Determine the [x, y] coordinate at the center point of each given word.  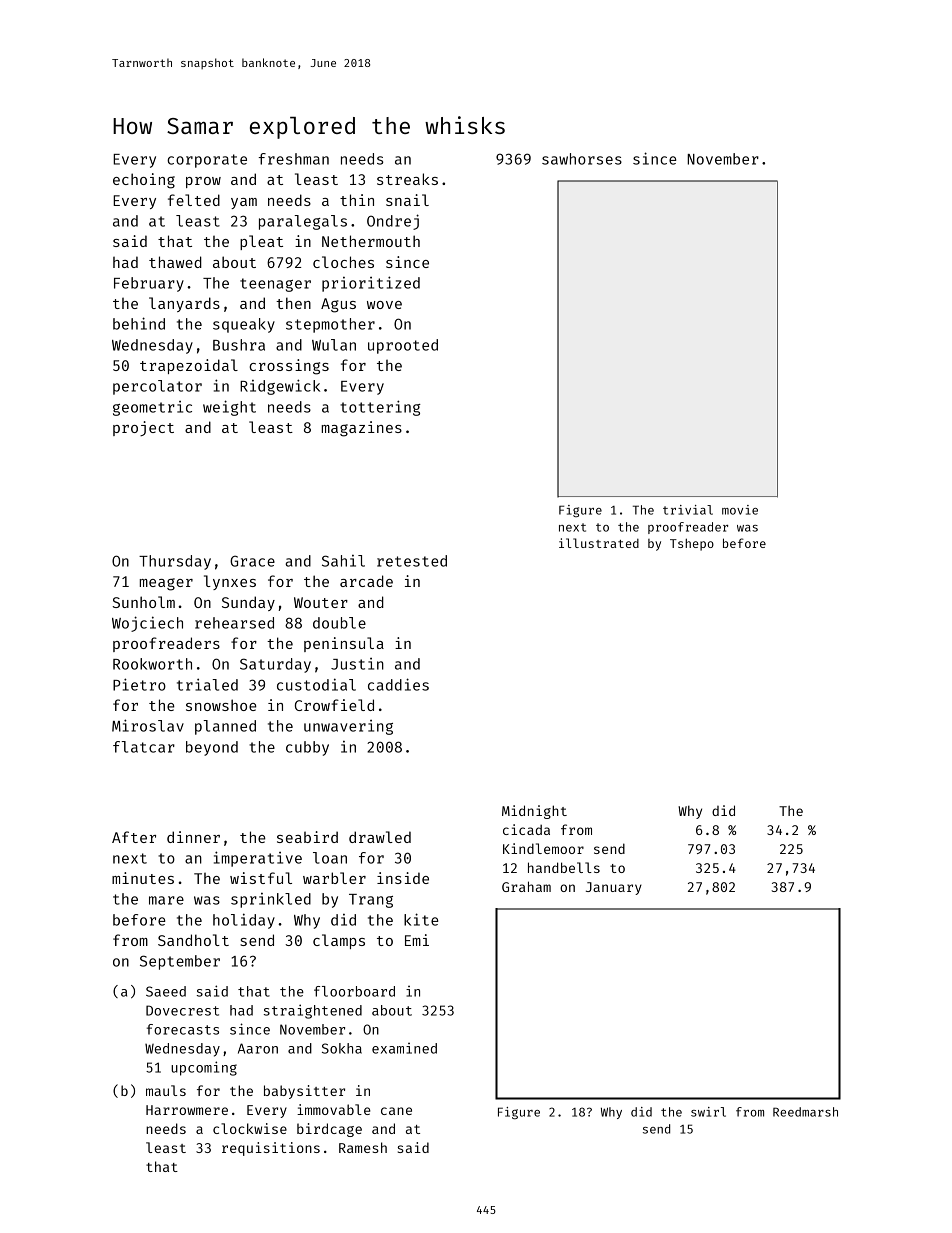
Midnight [534, 812]
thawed [175, 262]
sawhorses [582, 159]
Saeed [166, 991]
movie [740, 510]
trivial [688, 510]
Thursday [175, 562]
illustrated [599, 543]
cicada [526, 829]
